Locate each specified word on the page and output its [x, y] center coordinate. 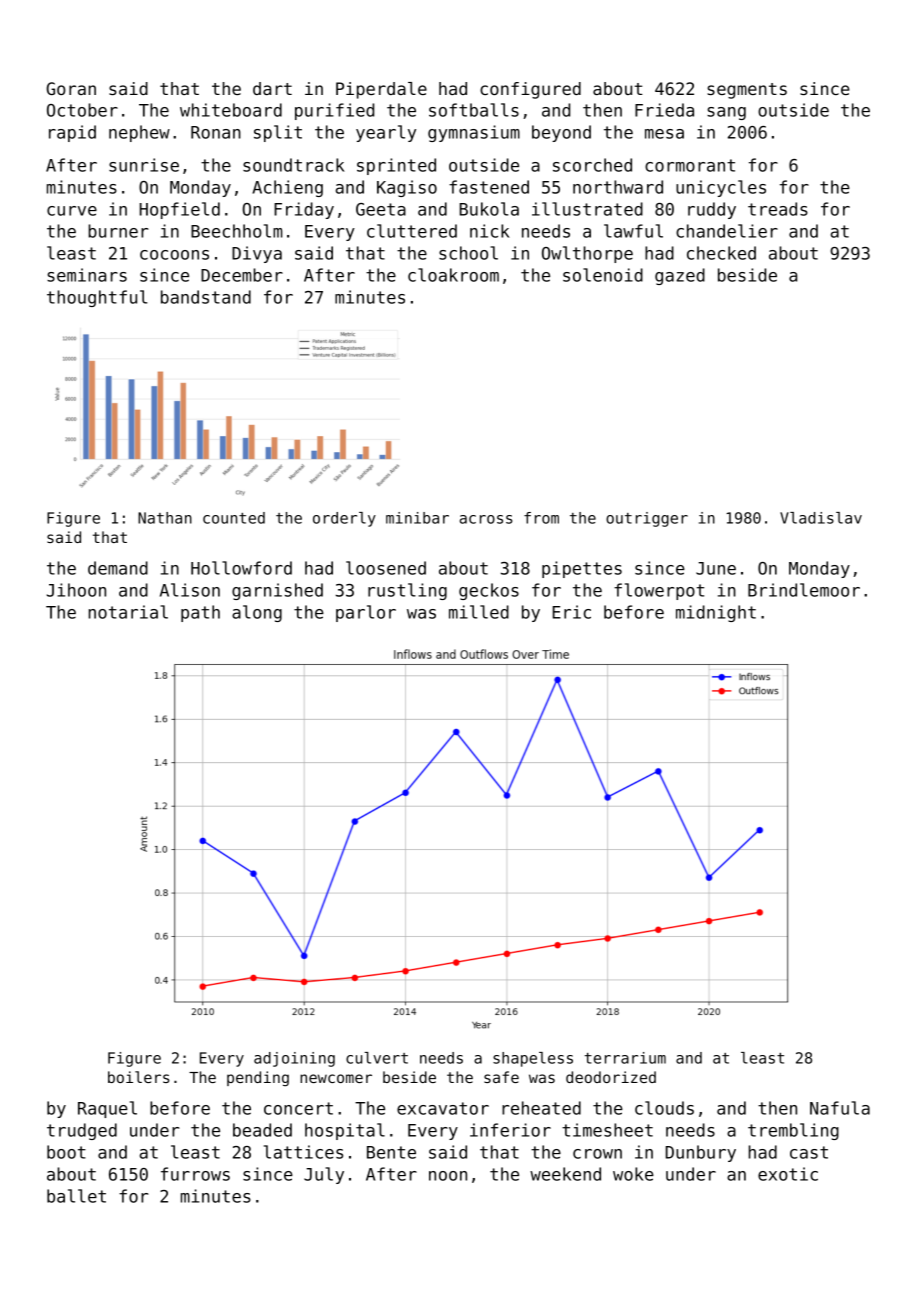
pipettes [582, 569]
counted [234, 518]
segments [747, 91]
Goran [71, 88]
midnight [716, 613]
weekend [565, 1174]
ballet [76, 1196]
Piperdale [381, 90]
